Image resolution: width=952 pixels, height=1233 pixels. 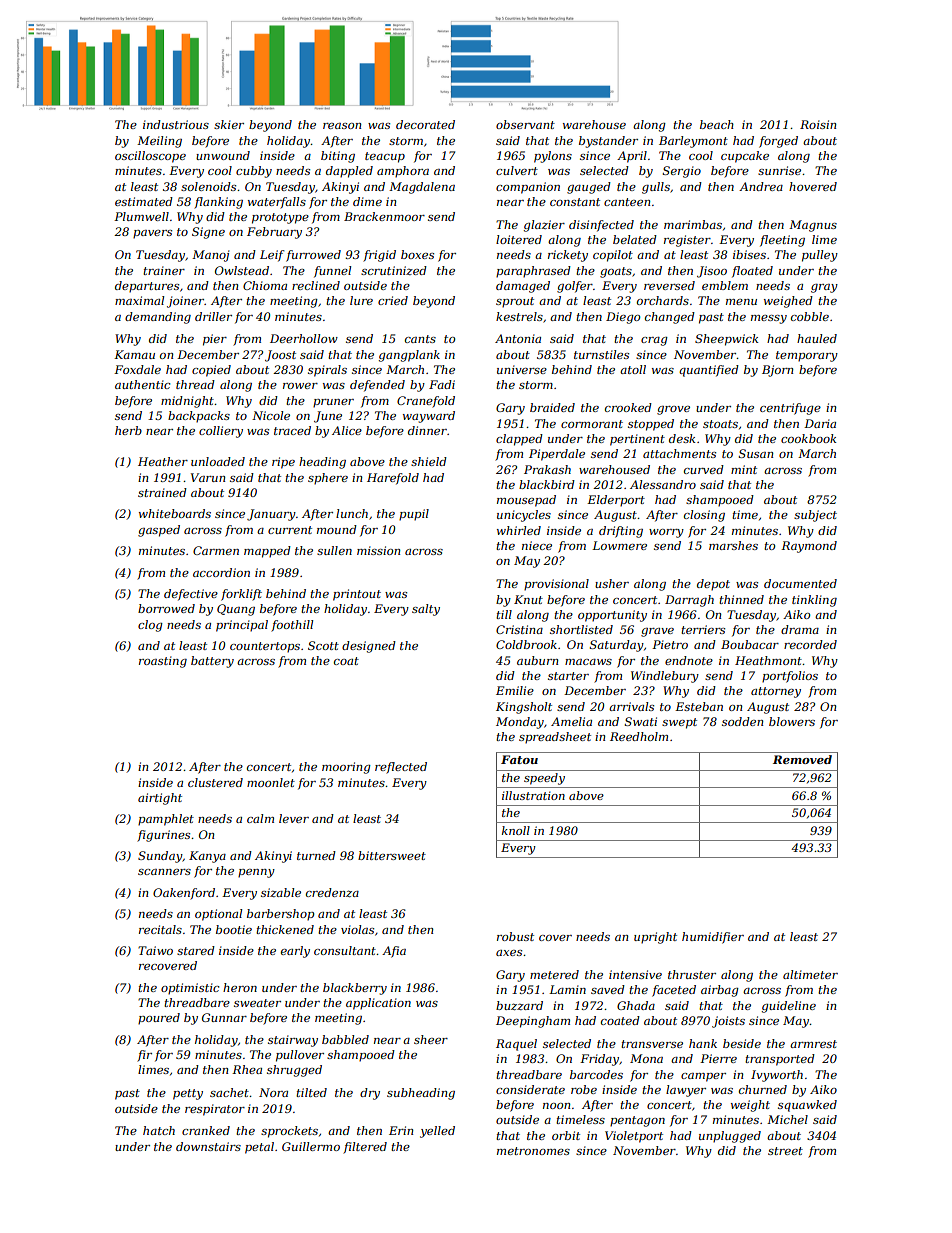 I want to click on oscilloscope, so click(x=150, y=157).
